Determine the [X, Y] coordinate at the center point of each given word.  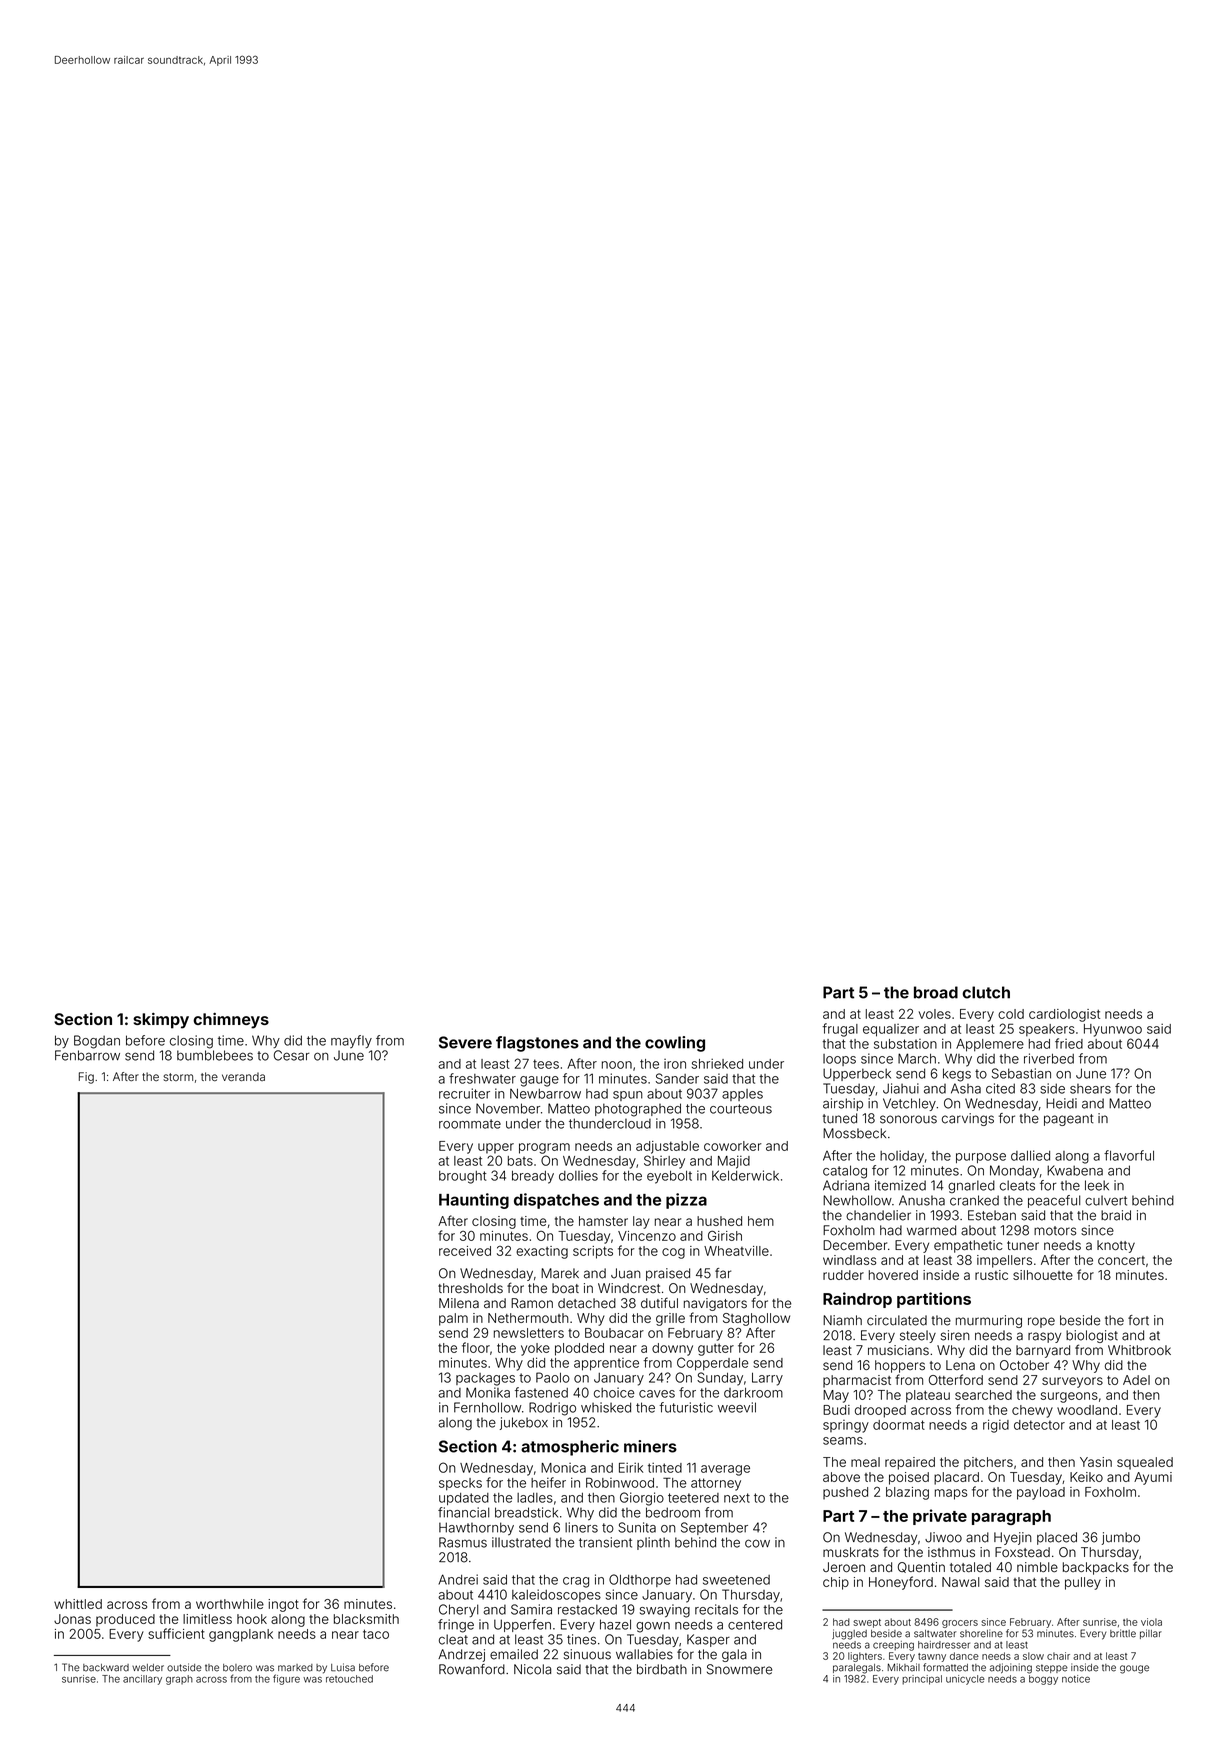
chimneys [231, 1021]
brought [463, 1177]
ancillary [142, 1680]
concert [1121, 1260]
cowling [675, 1044]
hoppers [900, 1366]
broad [936, 992]
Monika [488, 1392]
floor [476, 1347]
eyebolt [669, 1177]
